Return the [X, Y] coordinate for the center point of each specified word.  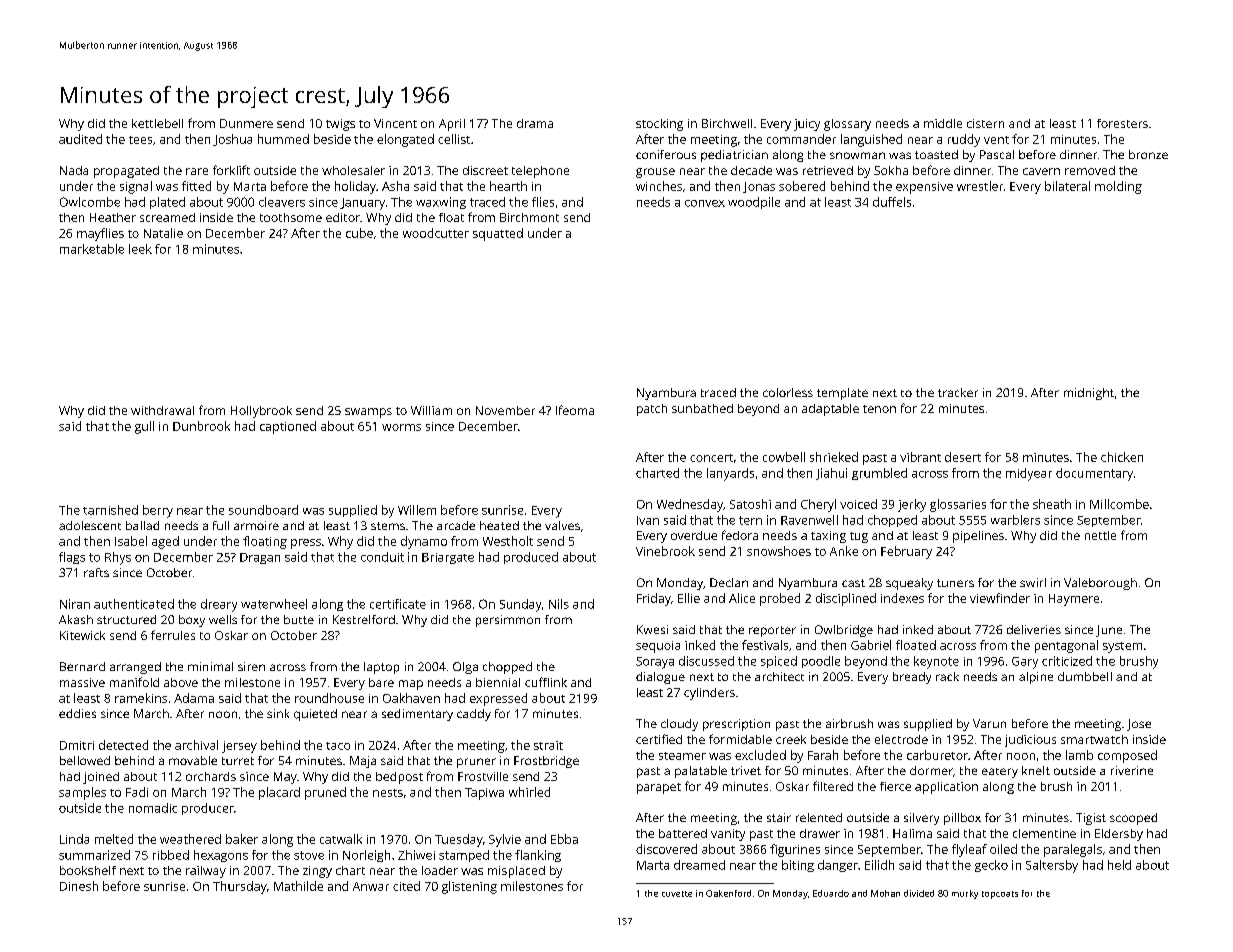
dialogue [660, 678]
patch [652, 410]
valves [562, 525]
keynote [936, 662]
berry [158, 511]
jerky [912, 505]
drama [535, 123]
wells [223, 619]
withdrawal [162, 410]
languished [871, 140]
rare [197, 171]
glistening [469, 887]
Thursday [240, 887]
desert [963, 457]
